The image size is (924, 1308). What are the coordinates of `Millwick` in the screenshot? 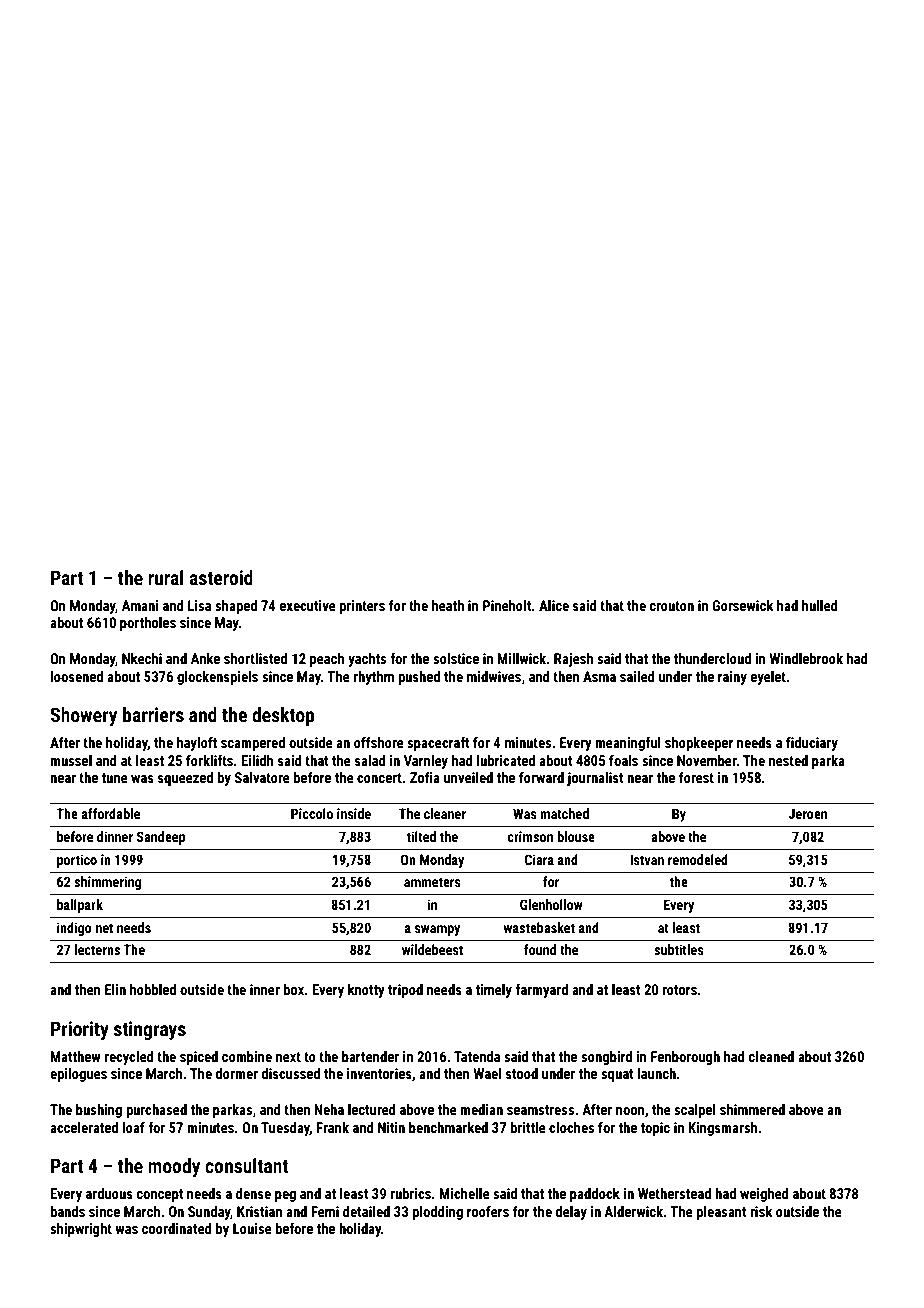 It's located at (521, 658).
